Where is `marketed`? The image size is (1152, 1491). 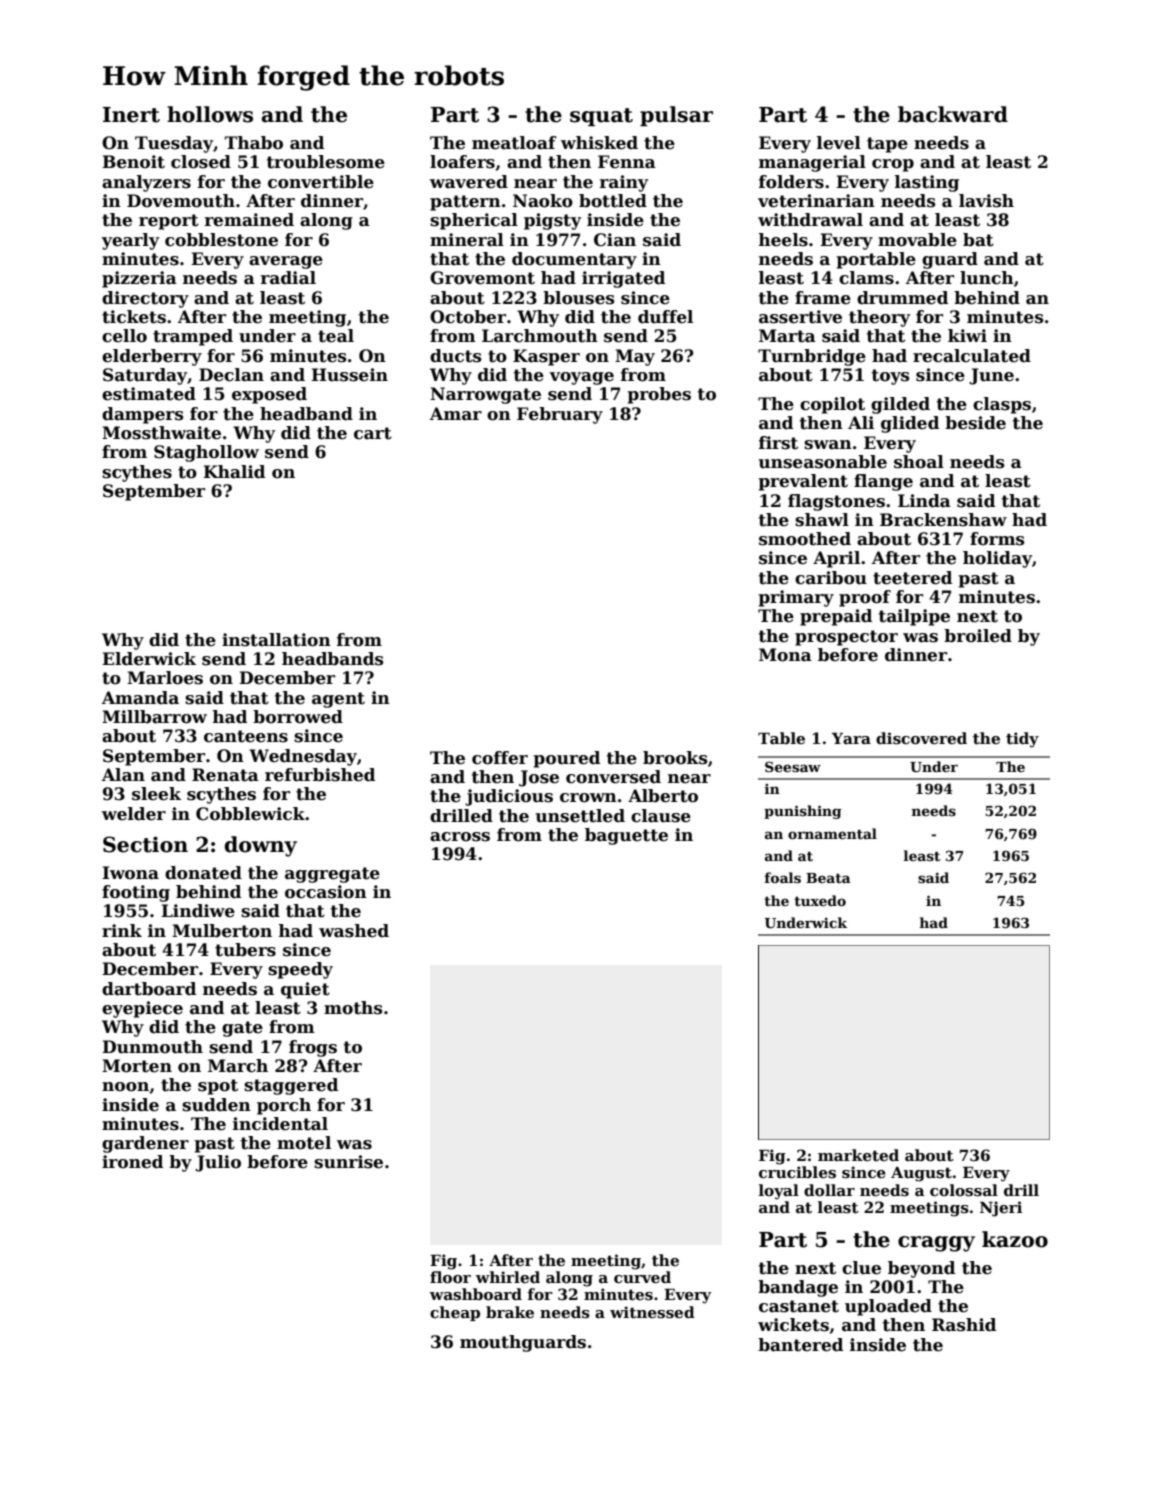 marketed is located at coordinates (858, 1155).
